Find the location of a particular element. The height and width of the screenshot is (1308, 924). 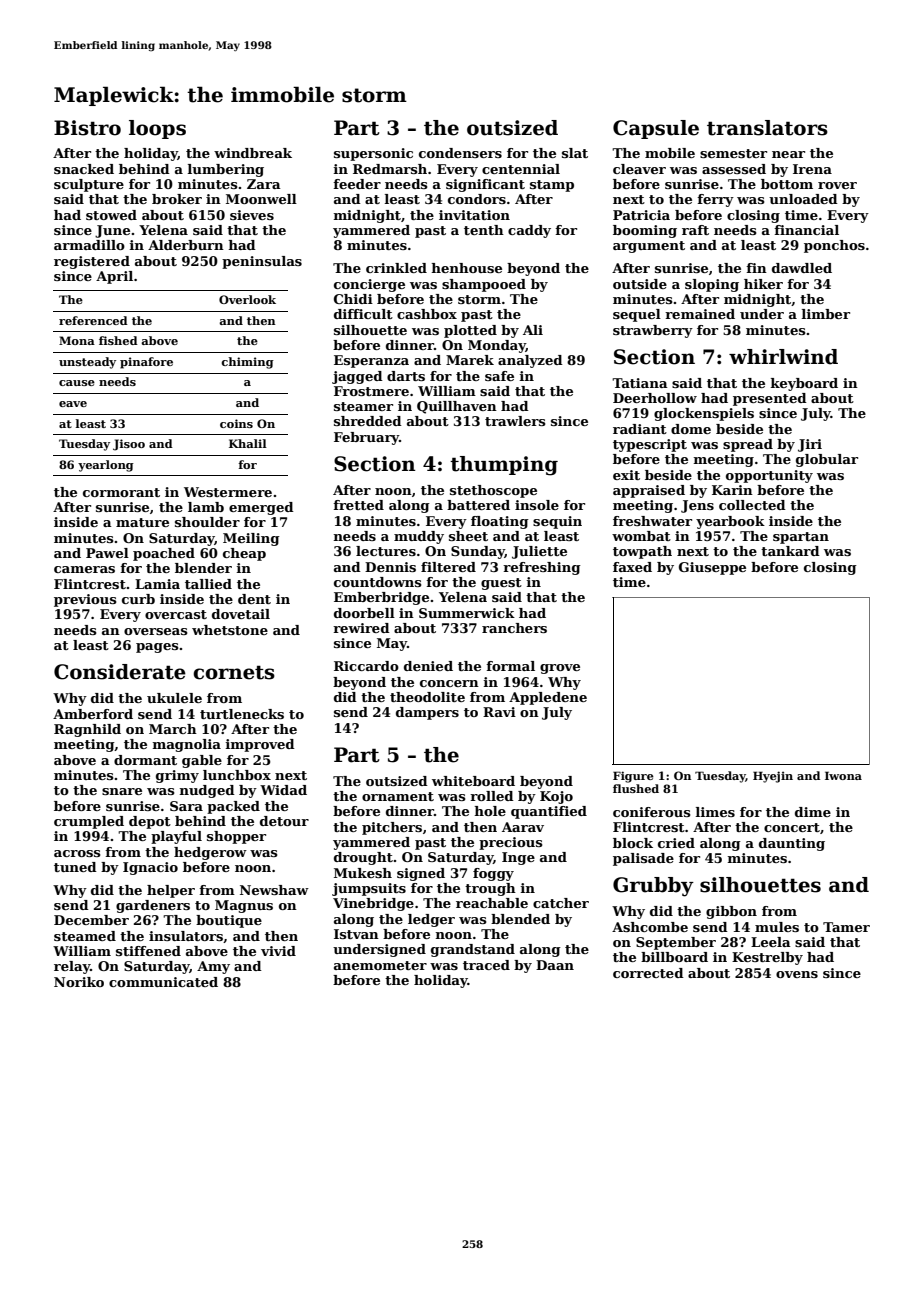

stethoscope is located at coordinates (493, 491).
